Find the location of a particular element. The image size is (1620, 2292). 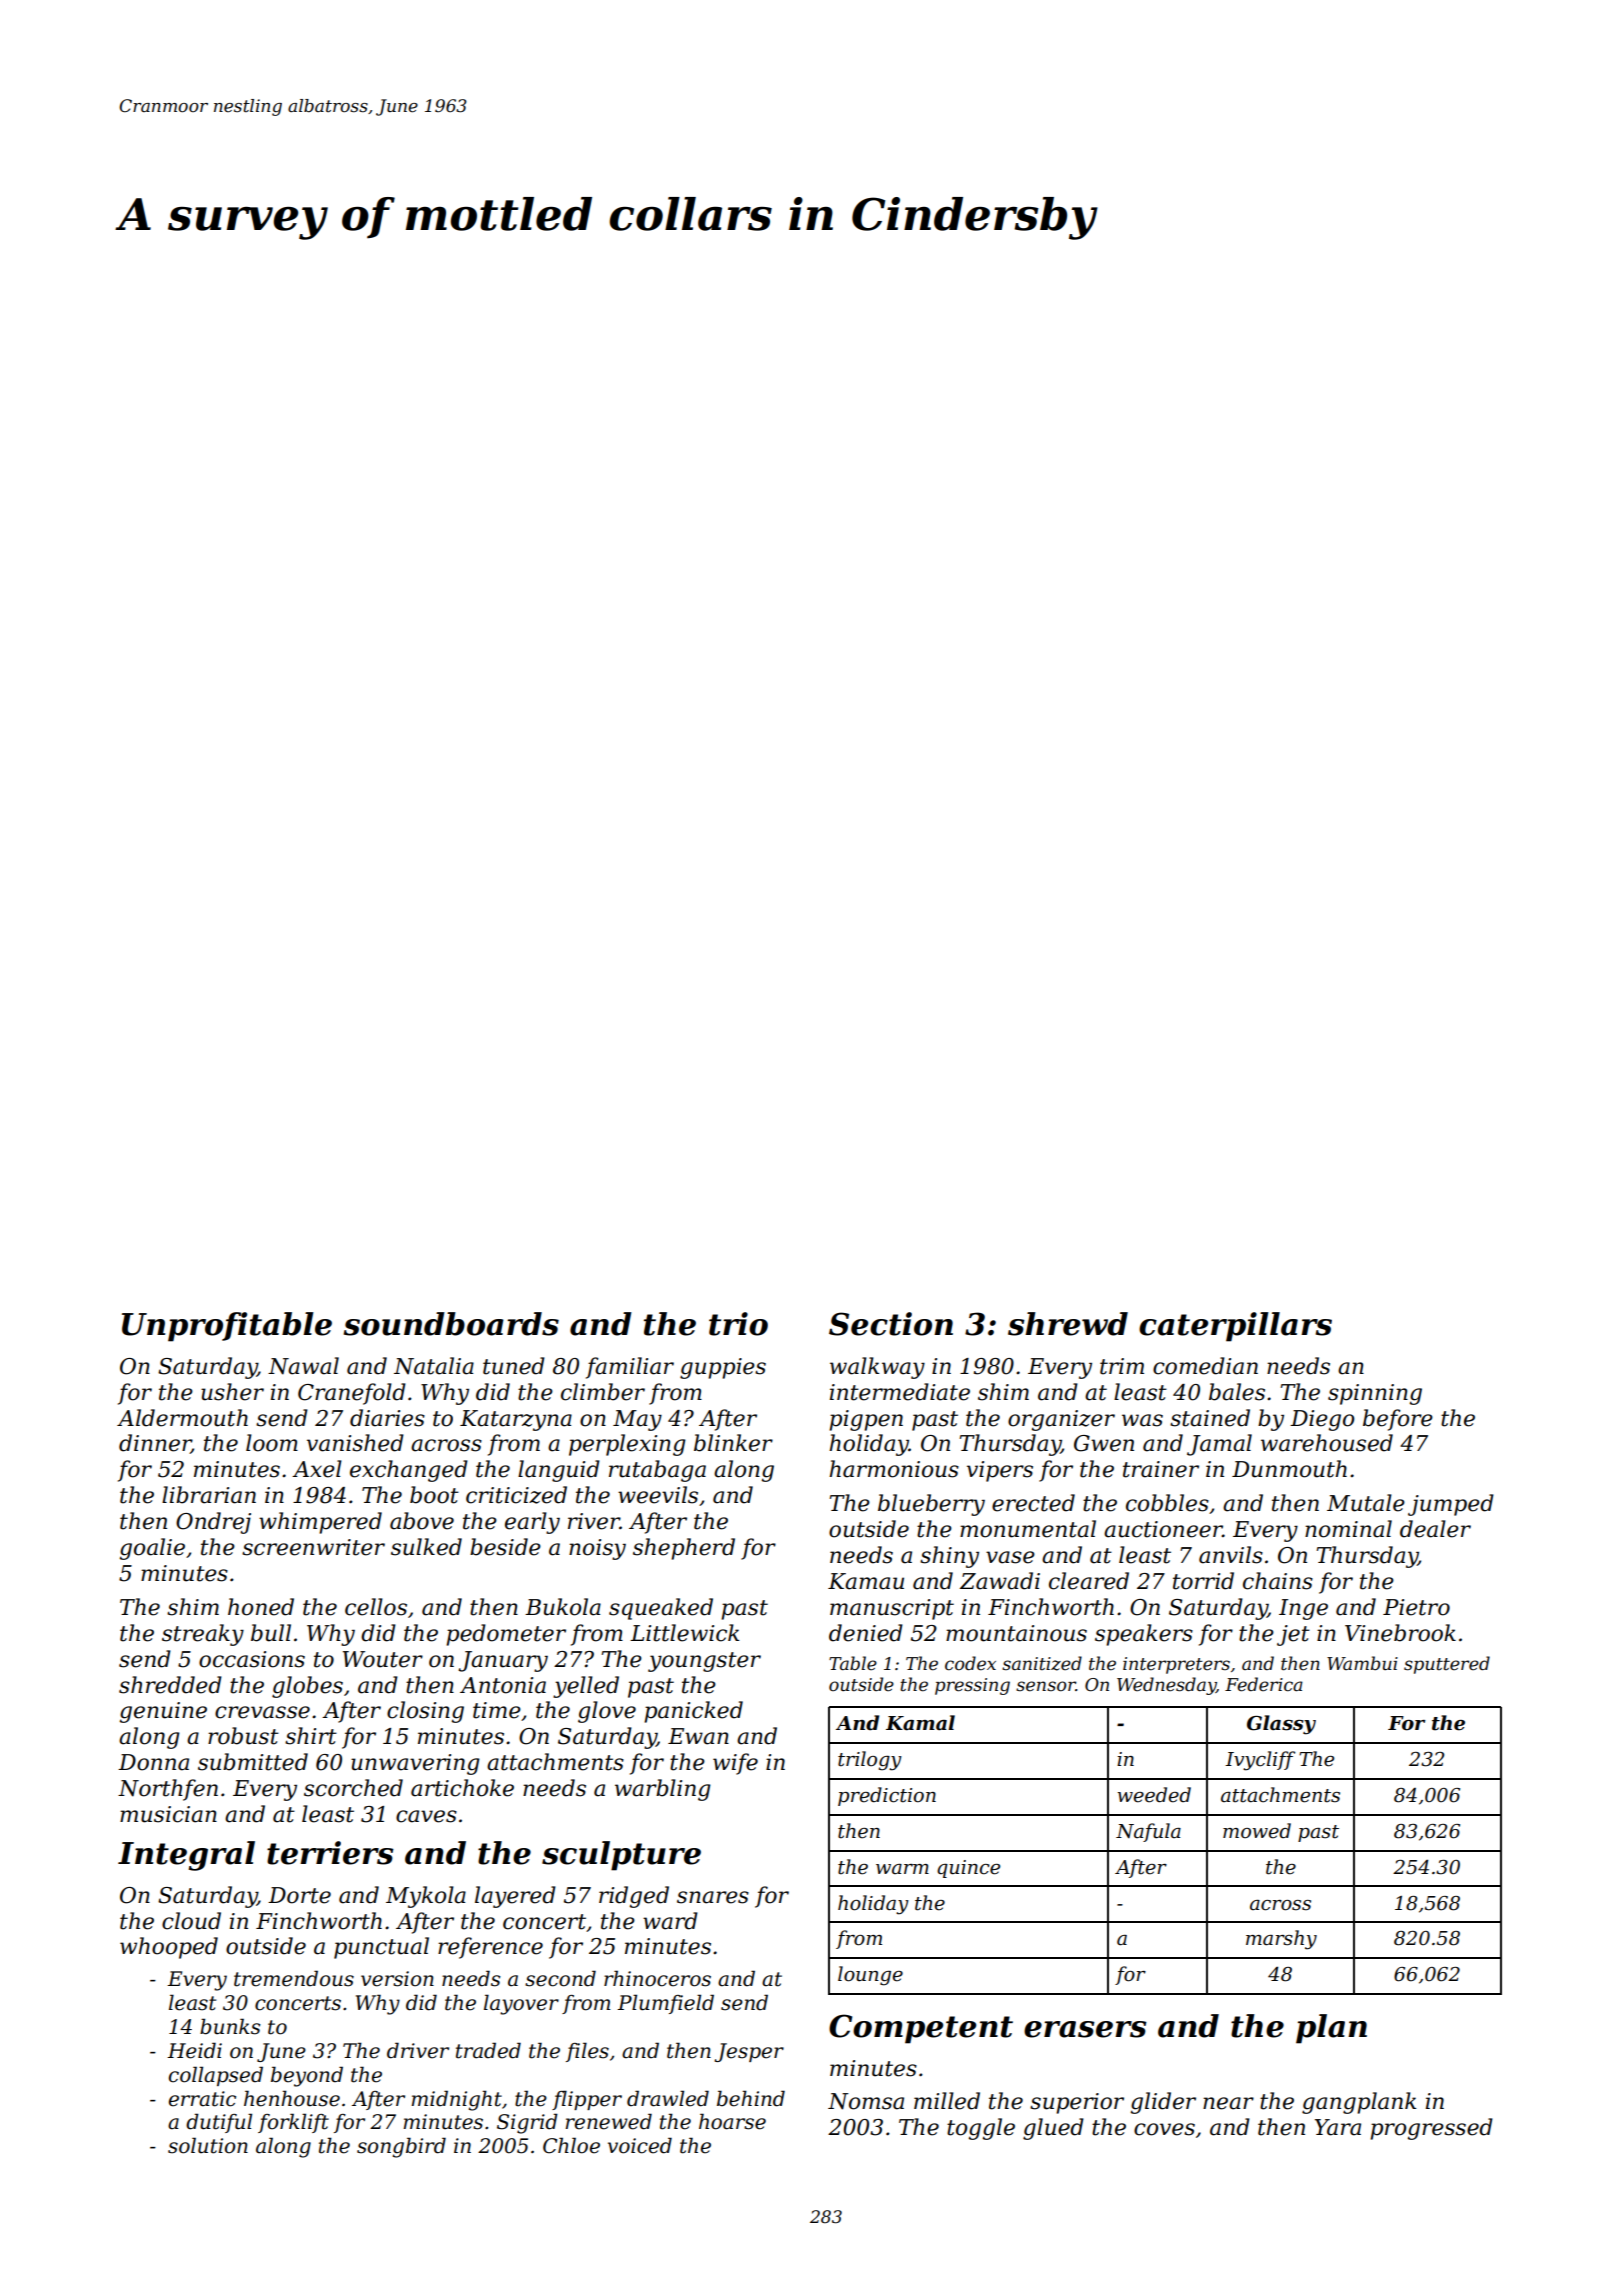

Glassy is located at coordinates (1281, 1725).
